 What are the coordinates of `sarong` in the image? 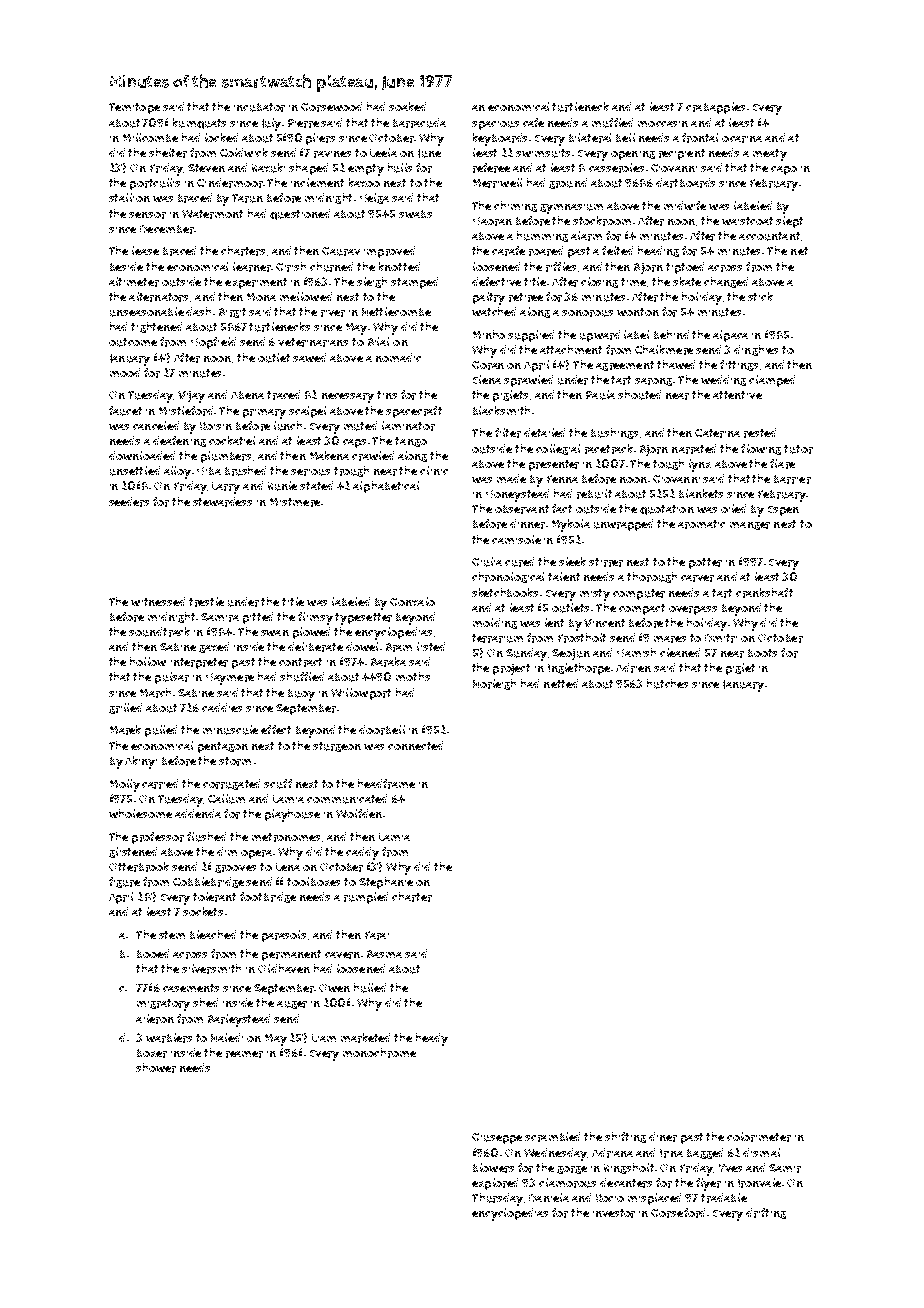 It's located at (653, 382).
